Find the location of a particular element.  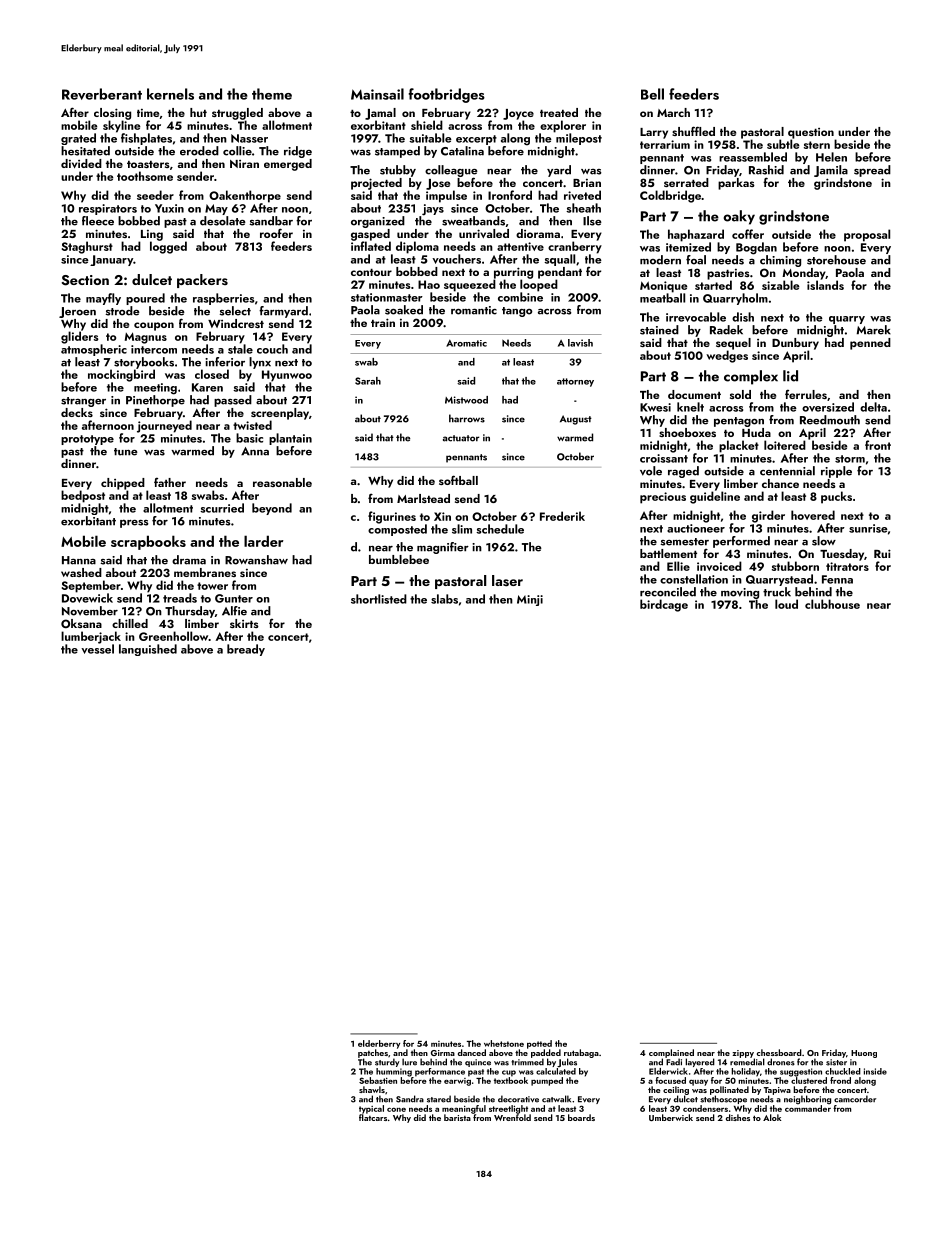

loud is located at coordinates (786, 604).
